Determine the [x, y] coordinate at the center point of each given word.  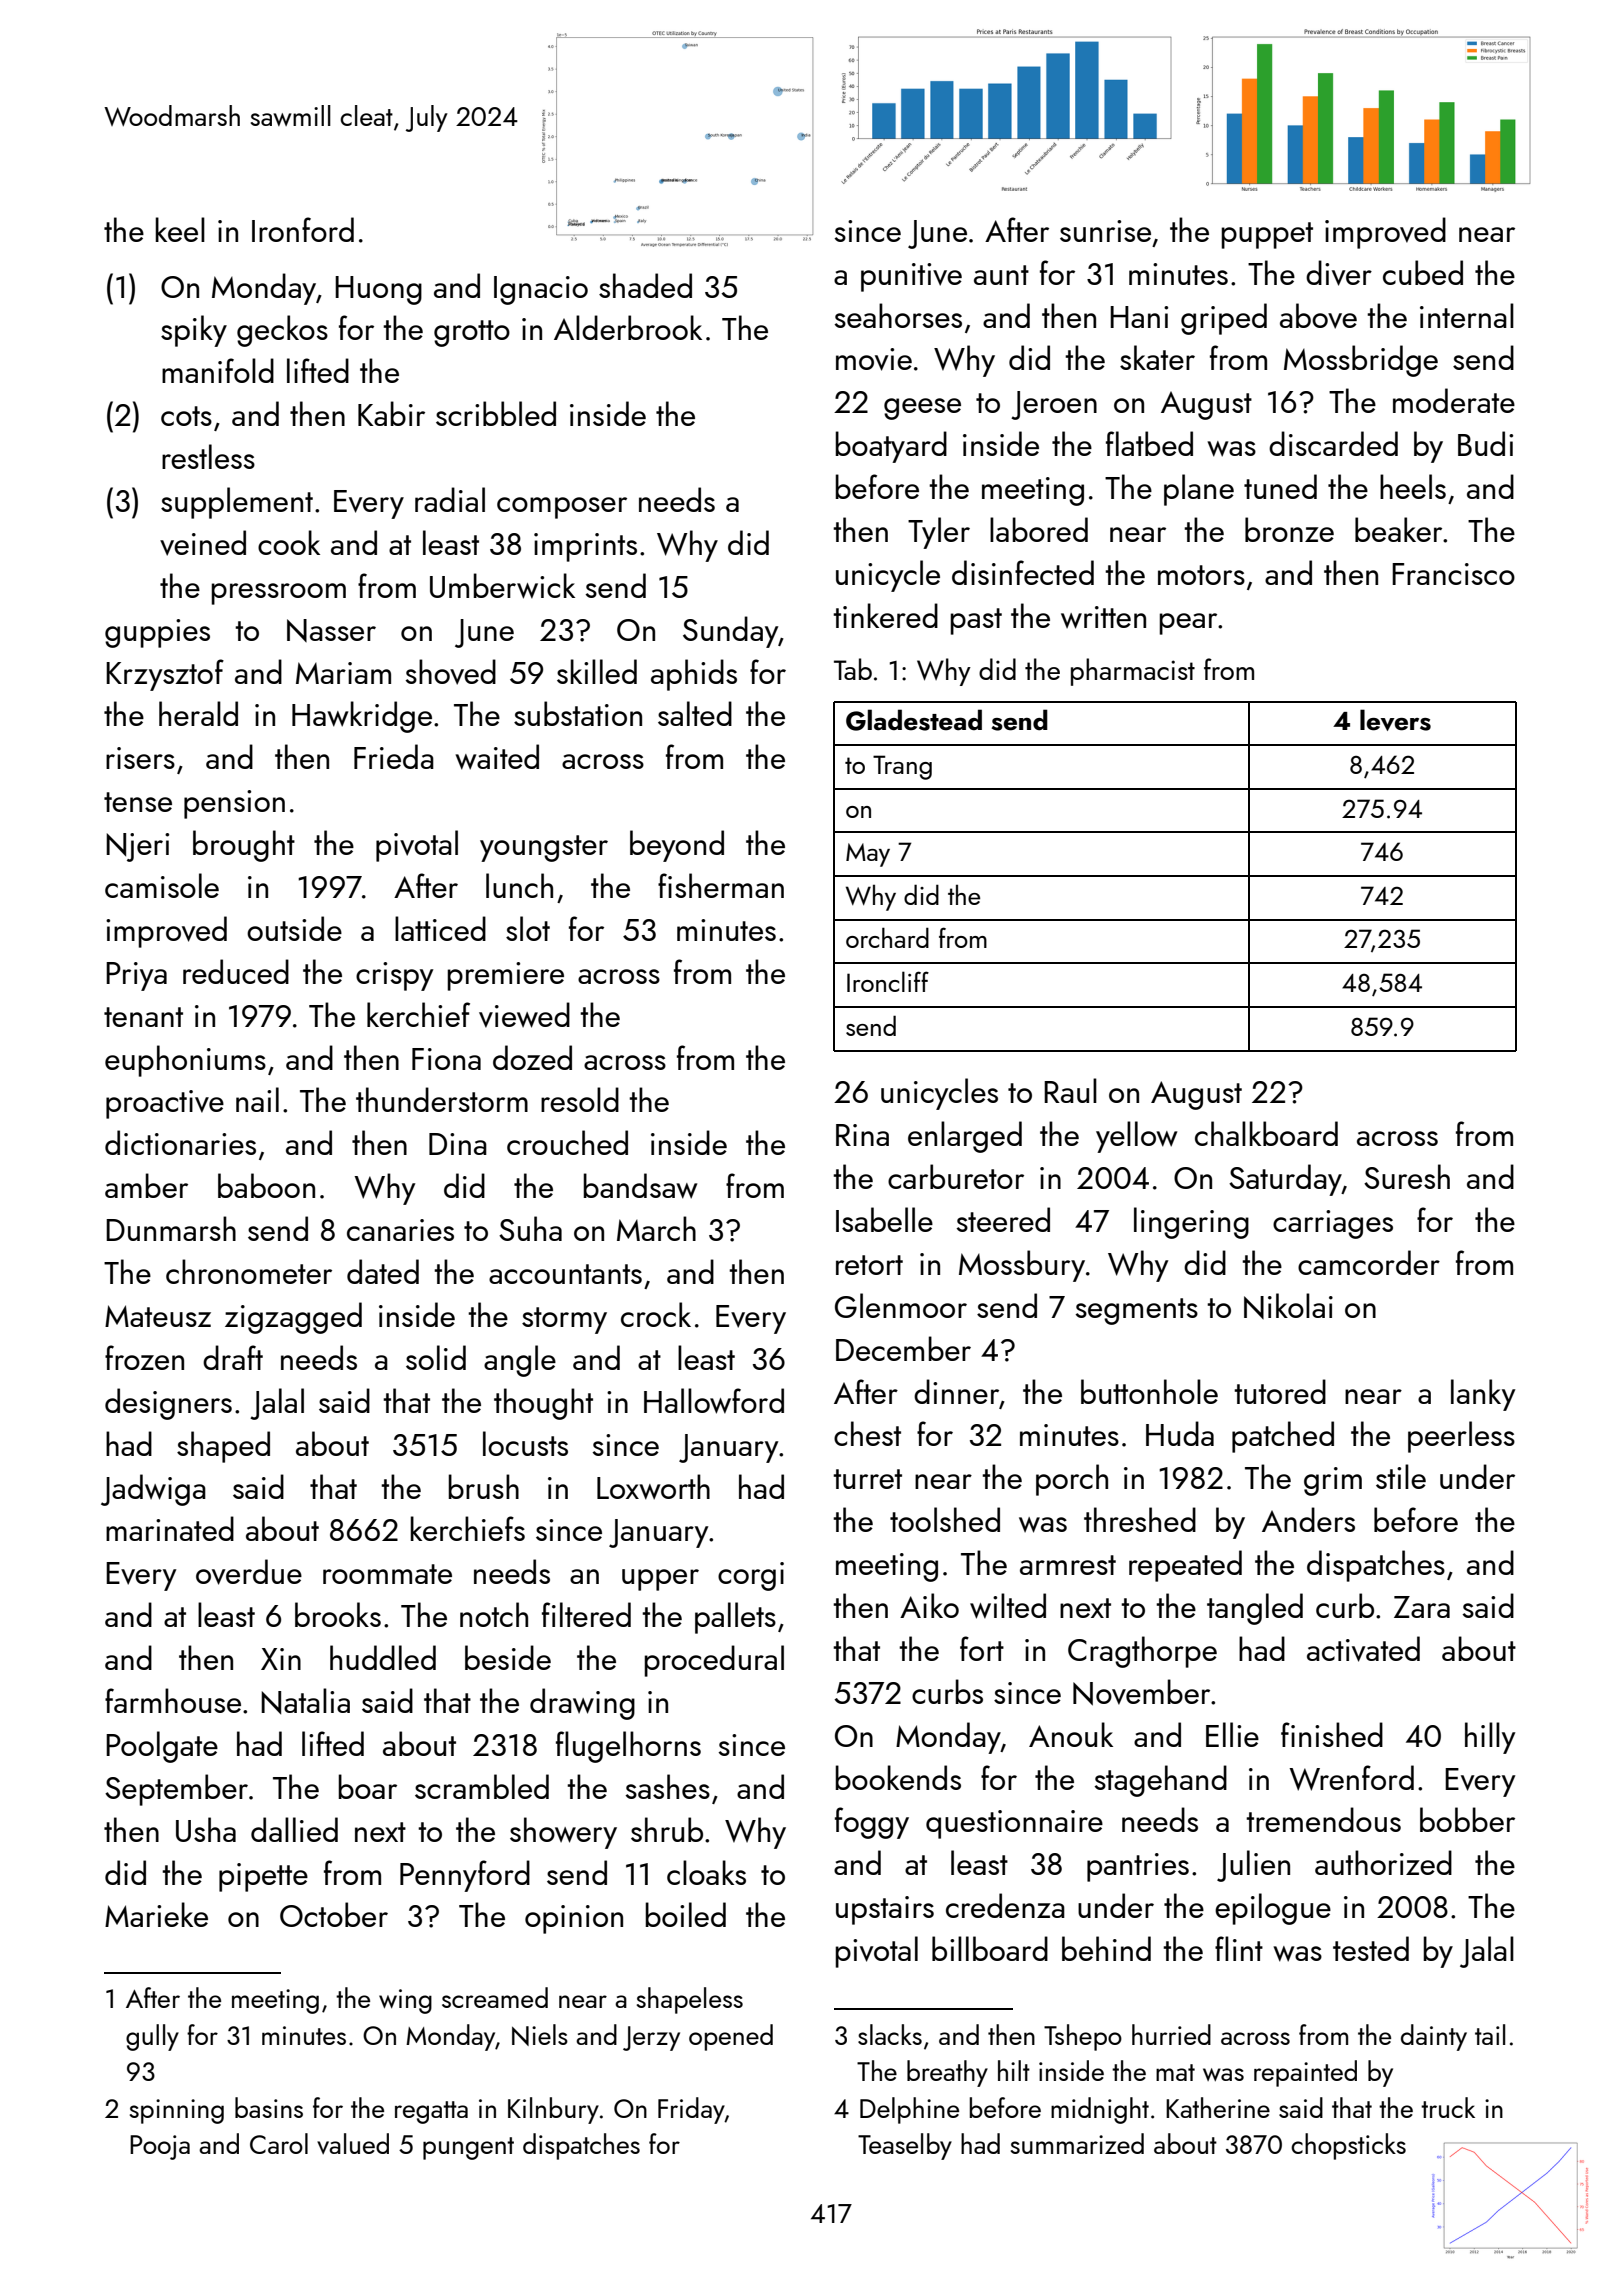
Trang [902, 767]
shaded [645, 285]
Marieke [156, 1914]
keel [180, 229]
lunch [519, 885]
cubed [1423, 272]
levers [1395, 720]
